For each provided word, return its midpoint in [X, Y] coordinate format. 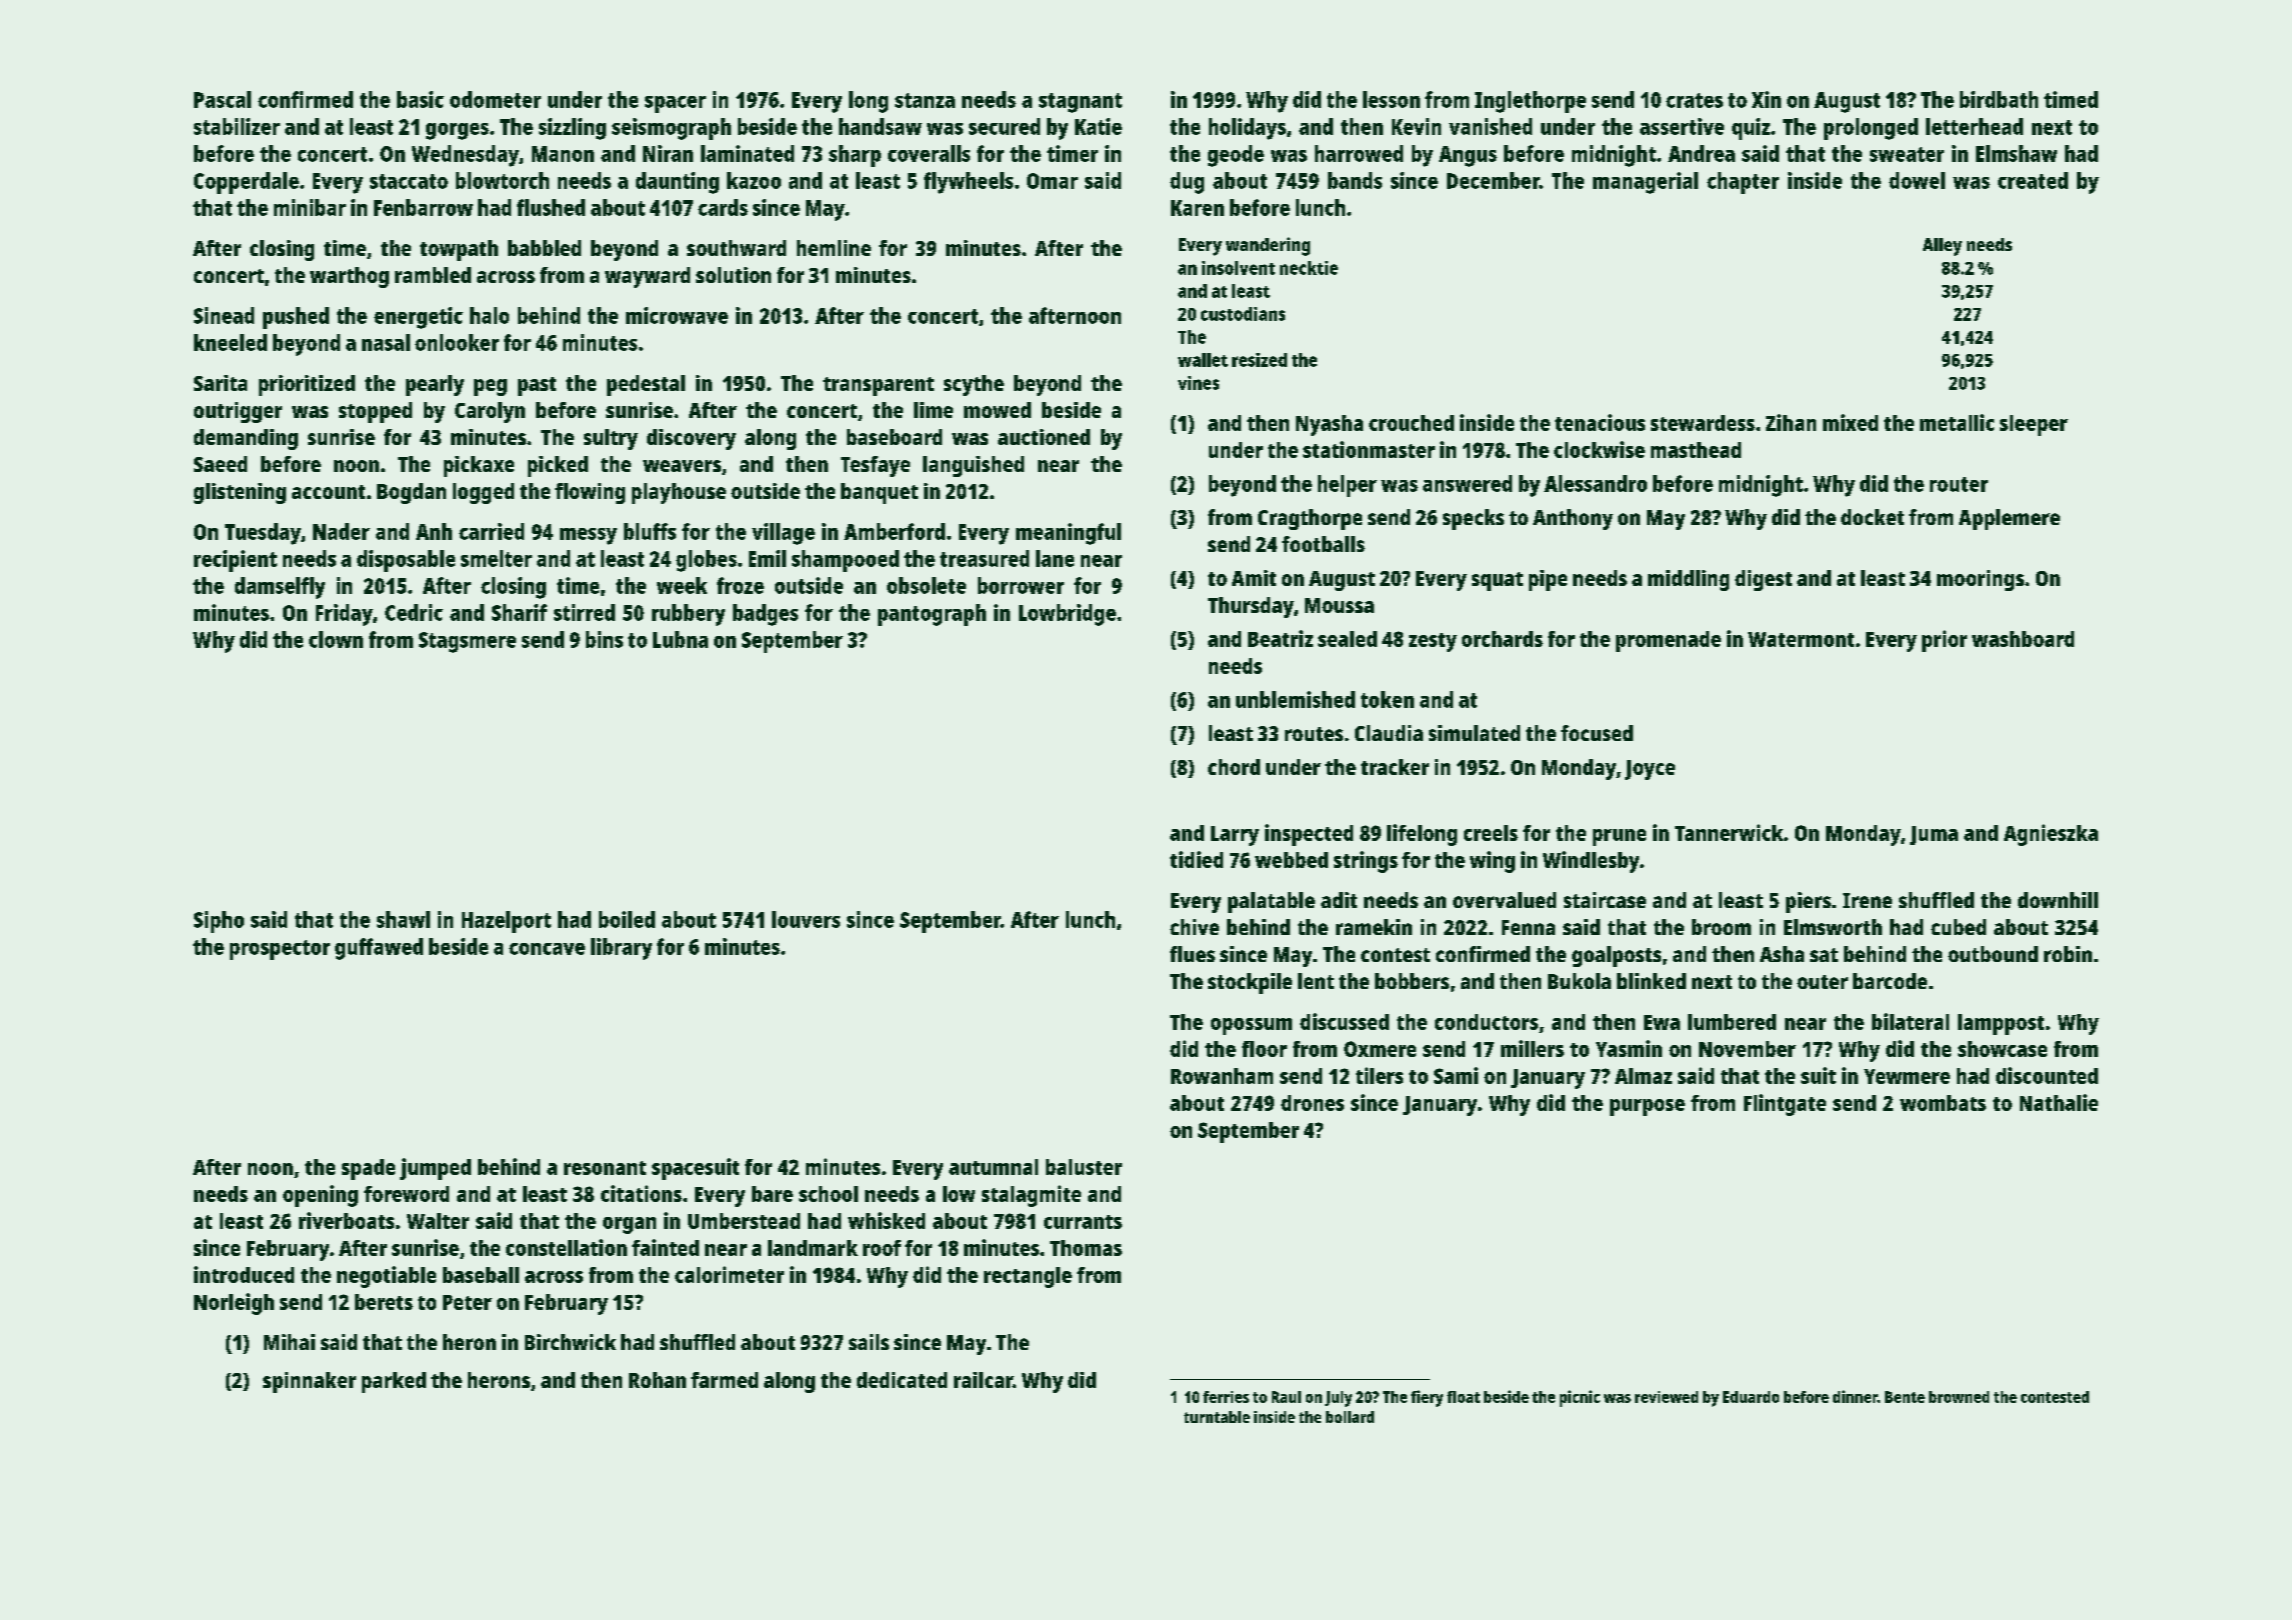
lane [1055, 558]
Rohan [657, 1380]
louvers [806, 919]
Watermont [1801, 639]
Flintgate [1785, 1105]
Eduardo [1751, 1397]
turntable [1217, 1417]
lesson [1391, 99]
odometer [495, 99]
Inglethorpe [1530, 102]
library [621, 949]
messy [588, 536]
